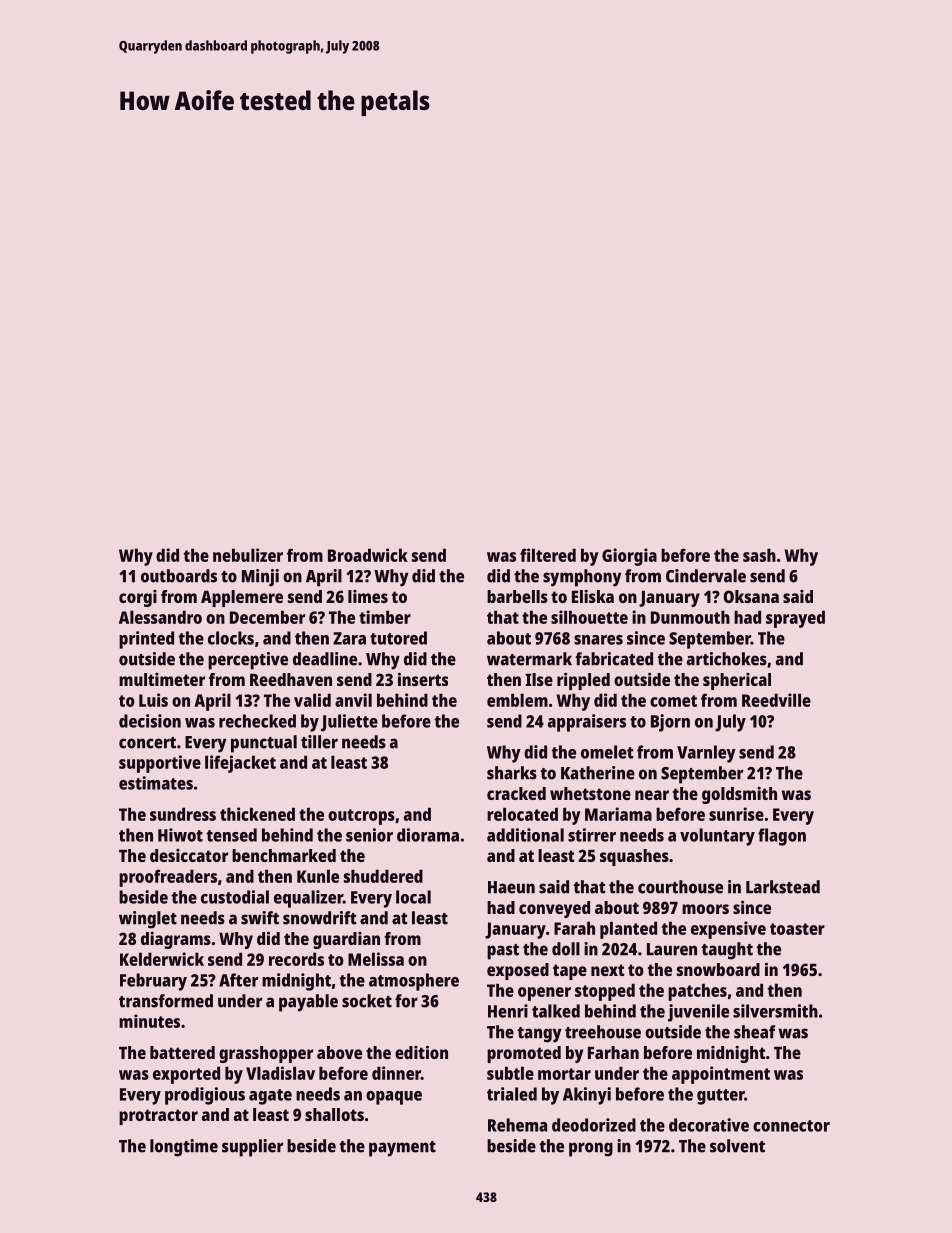  I want to click on tutored, so click(398, 638).
